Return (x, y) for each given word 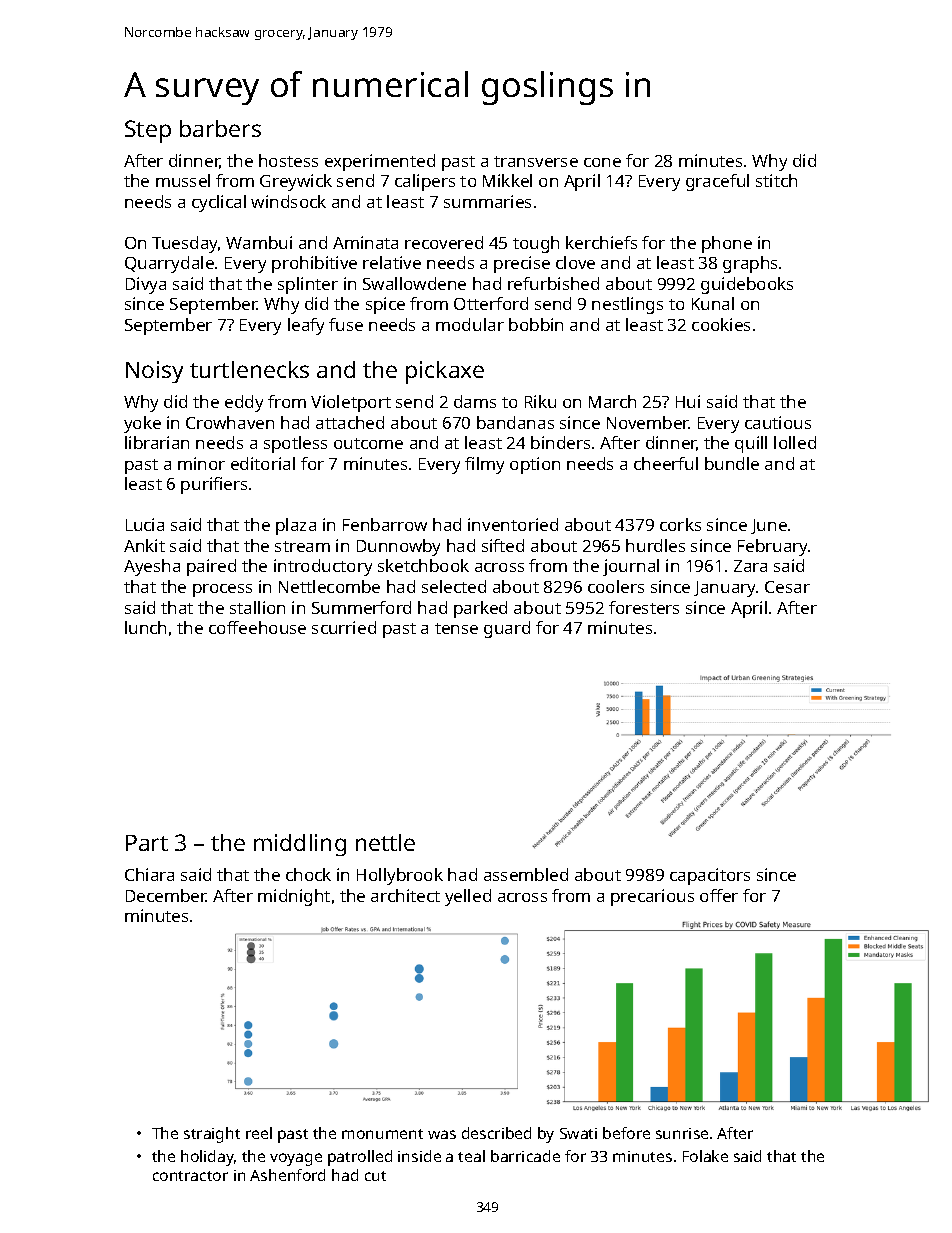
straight (212, 1135)
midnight (294, 897)
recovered (444, 242)
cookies (721, 324)
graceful (717, 182)
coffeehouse (257, 627)
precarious (652, 897)
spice (385, 305)
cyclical (219, 203)
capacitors (710, 876)
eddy (244, 403)
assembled (526, 874)
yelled (468, 897)
